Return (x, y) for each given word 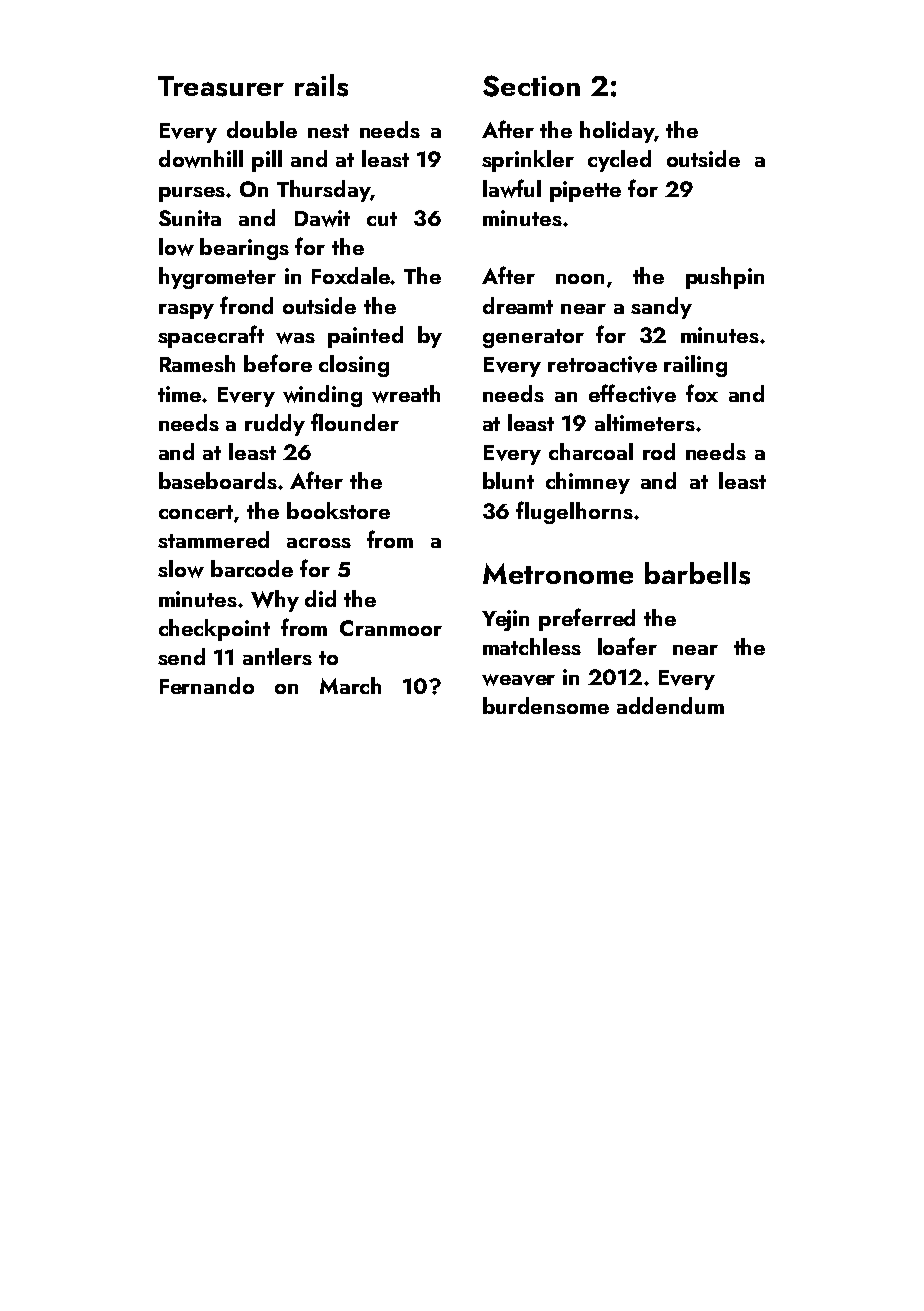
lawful (512, 188)
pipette (585, 191)
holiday (617, 132)
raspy (186, 311)
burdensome (546, 705)
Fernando (207, 685)
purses (193, 194)
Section (531, 86)
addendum (670, 705)
